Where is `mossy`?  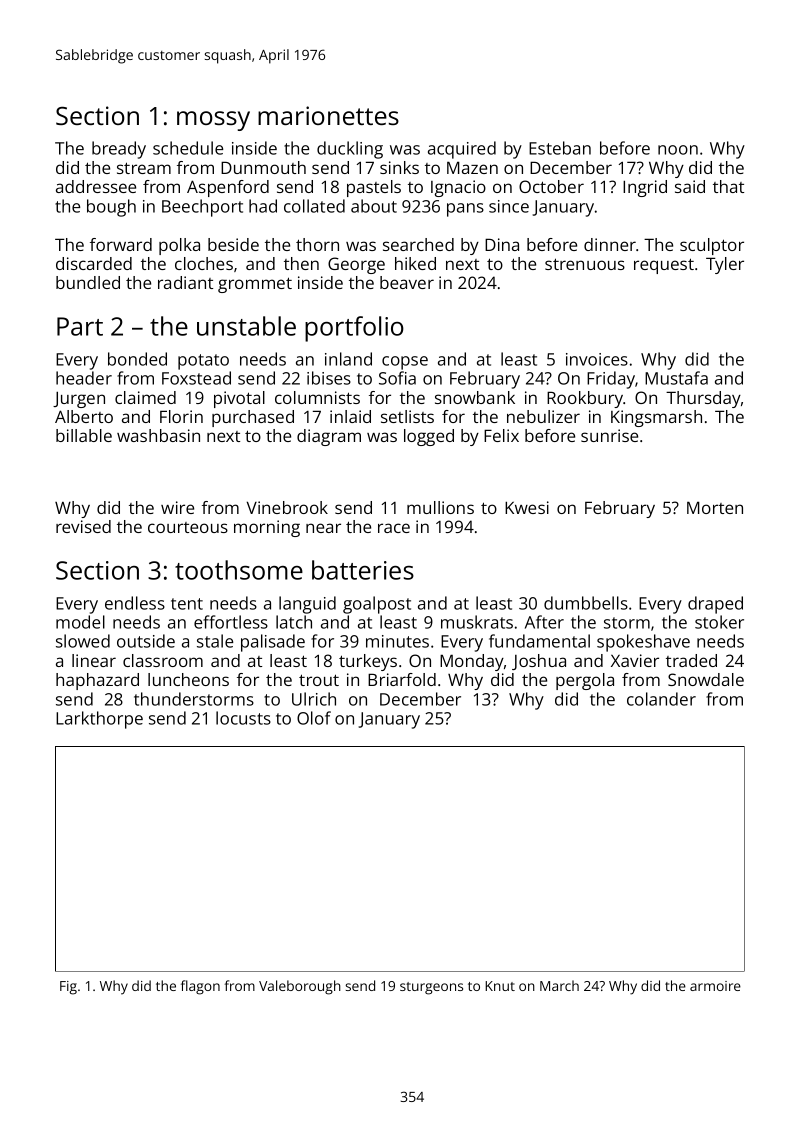
mossy is located at coordinates (213, 121).
